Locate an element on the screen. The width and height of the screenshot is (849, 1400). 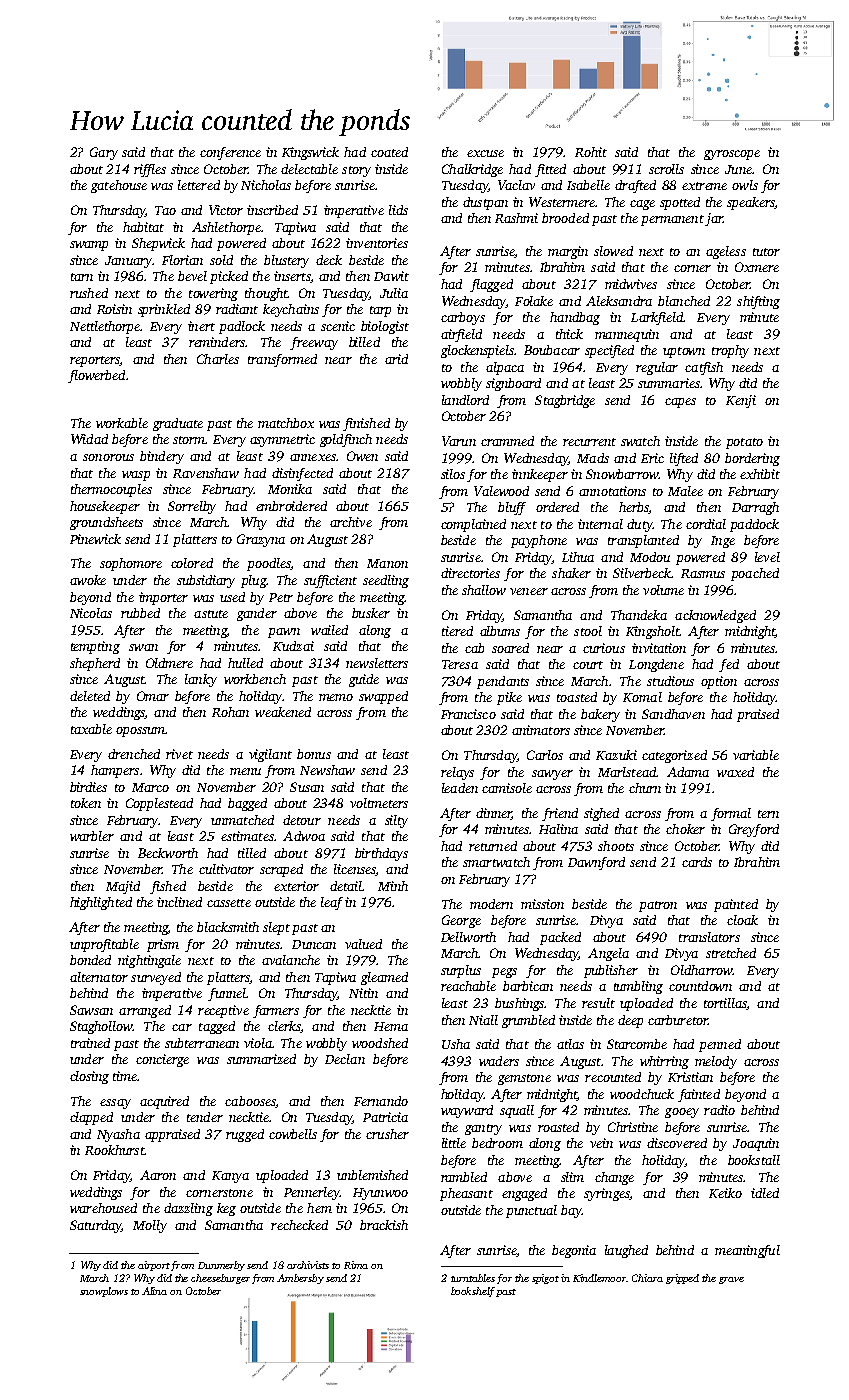
rubbed is located at coordinates (140, 613).
